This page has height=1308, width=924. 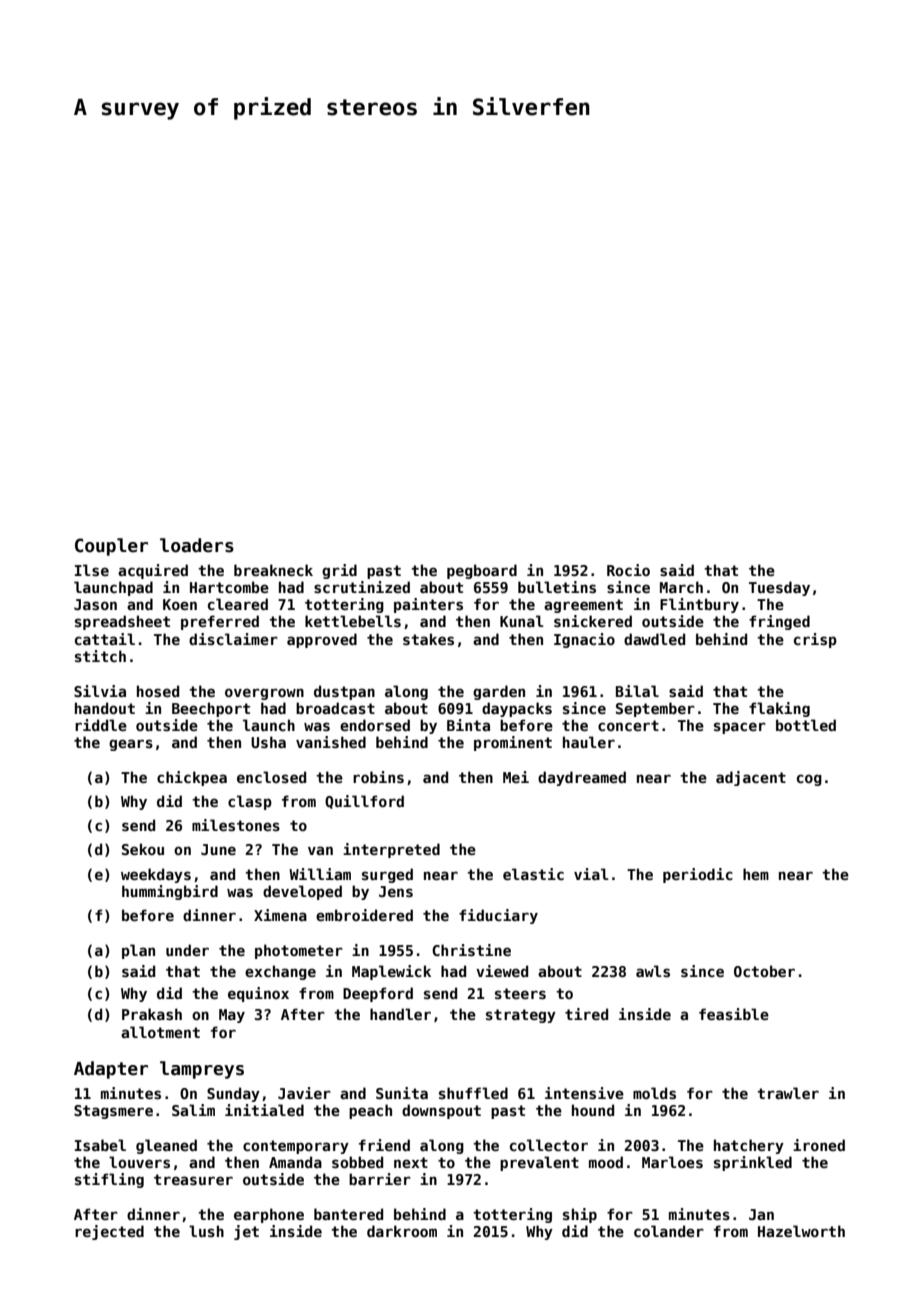 I want to click on stifling, so click(x=109, y=1180).
